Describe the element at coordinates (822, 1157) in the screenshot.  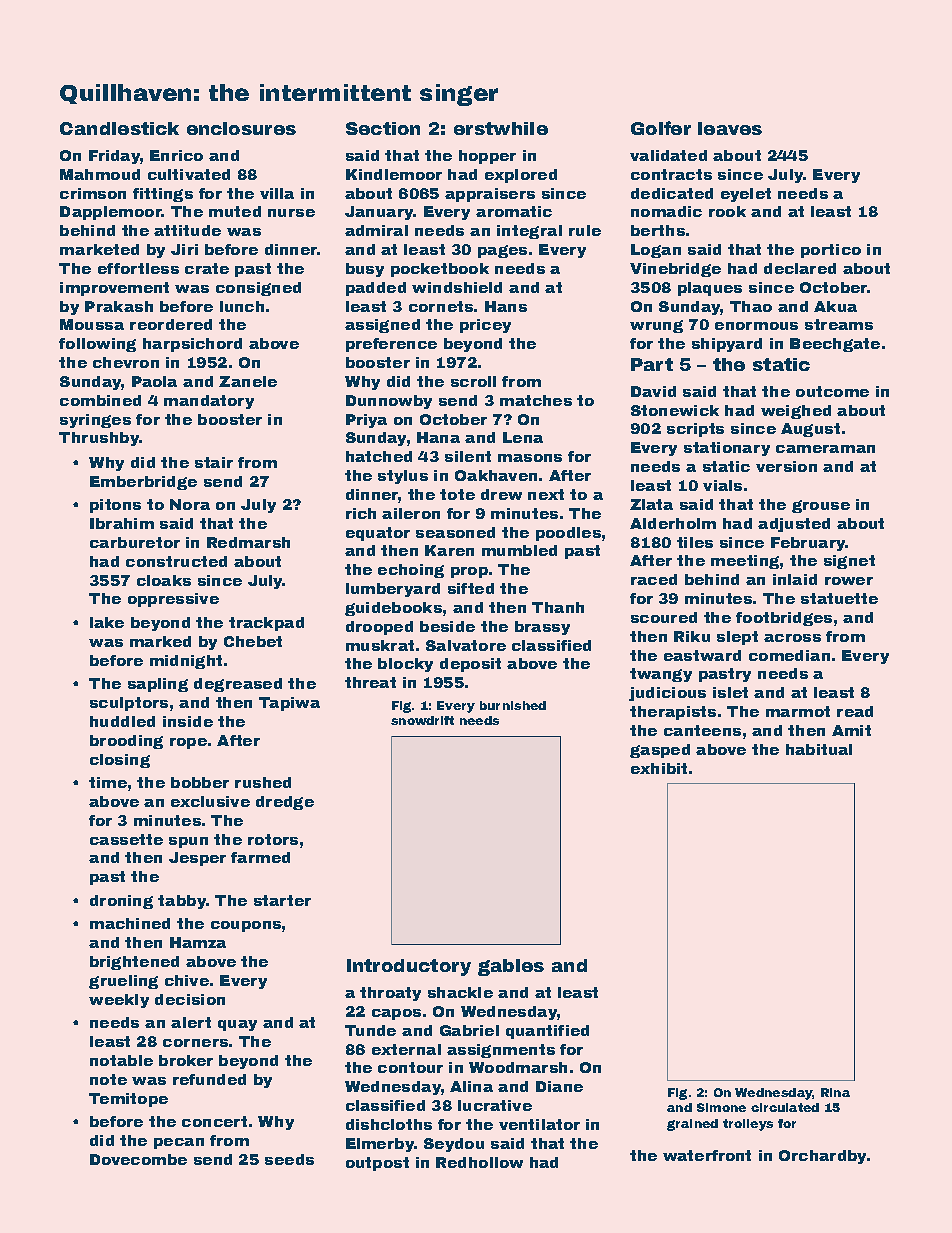
I see `Orchardby` at that location.
